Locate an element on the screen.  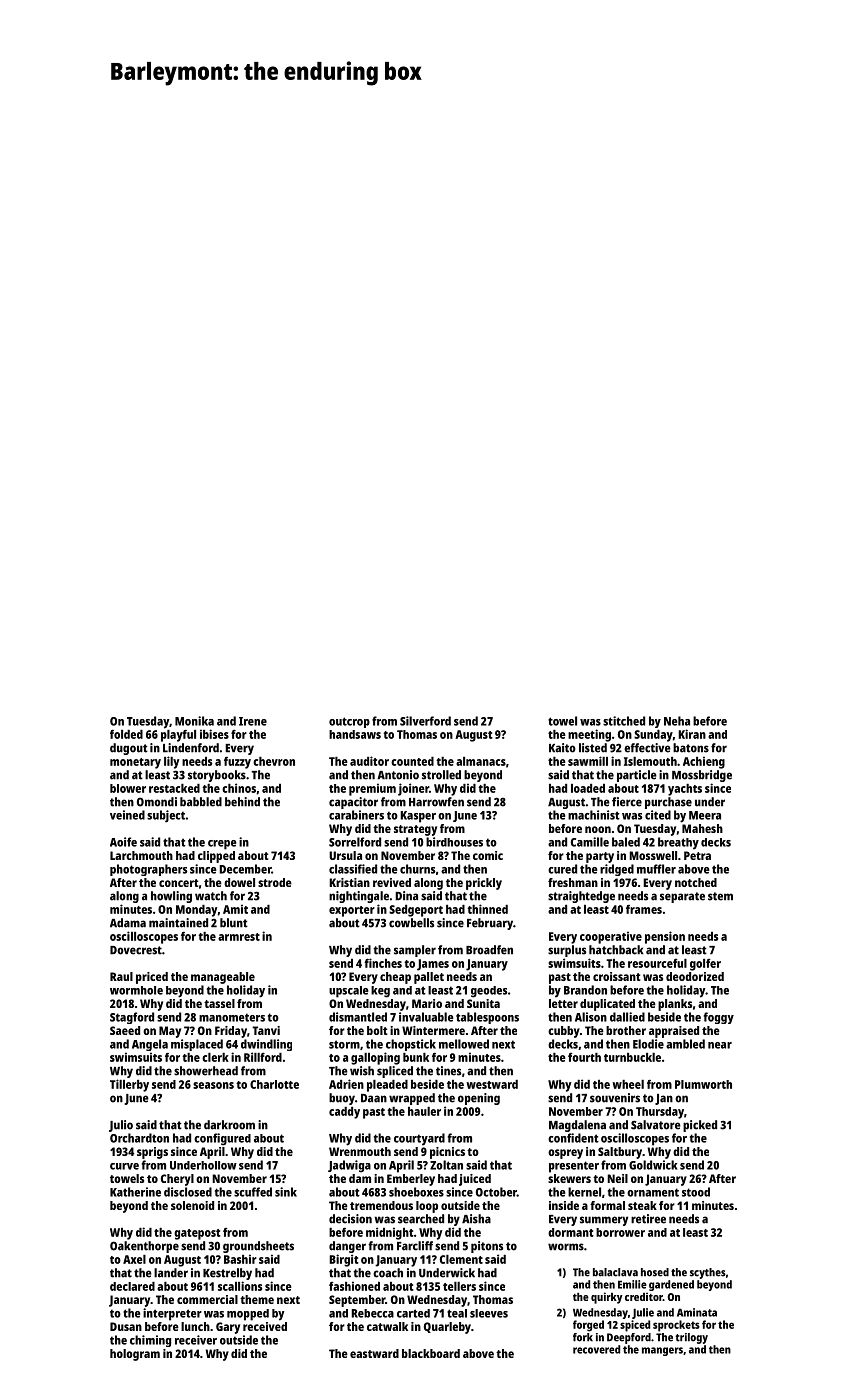
Tillerby is located at coordinates (129, 1085).
